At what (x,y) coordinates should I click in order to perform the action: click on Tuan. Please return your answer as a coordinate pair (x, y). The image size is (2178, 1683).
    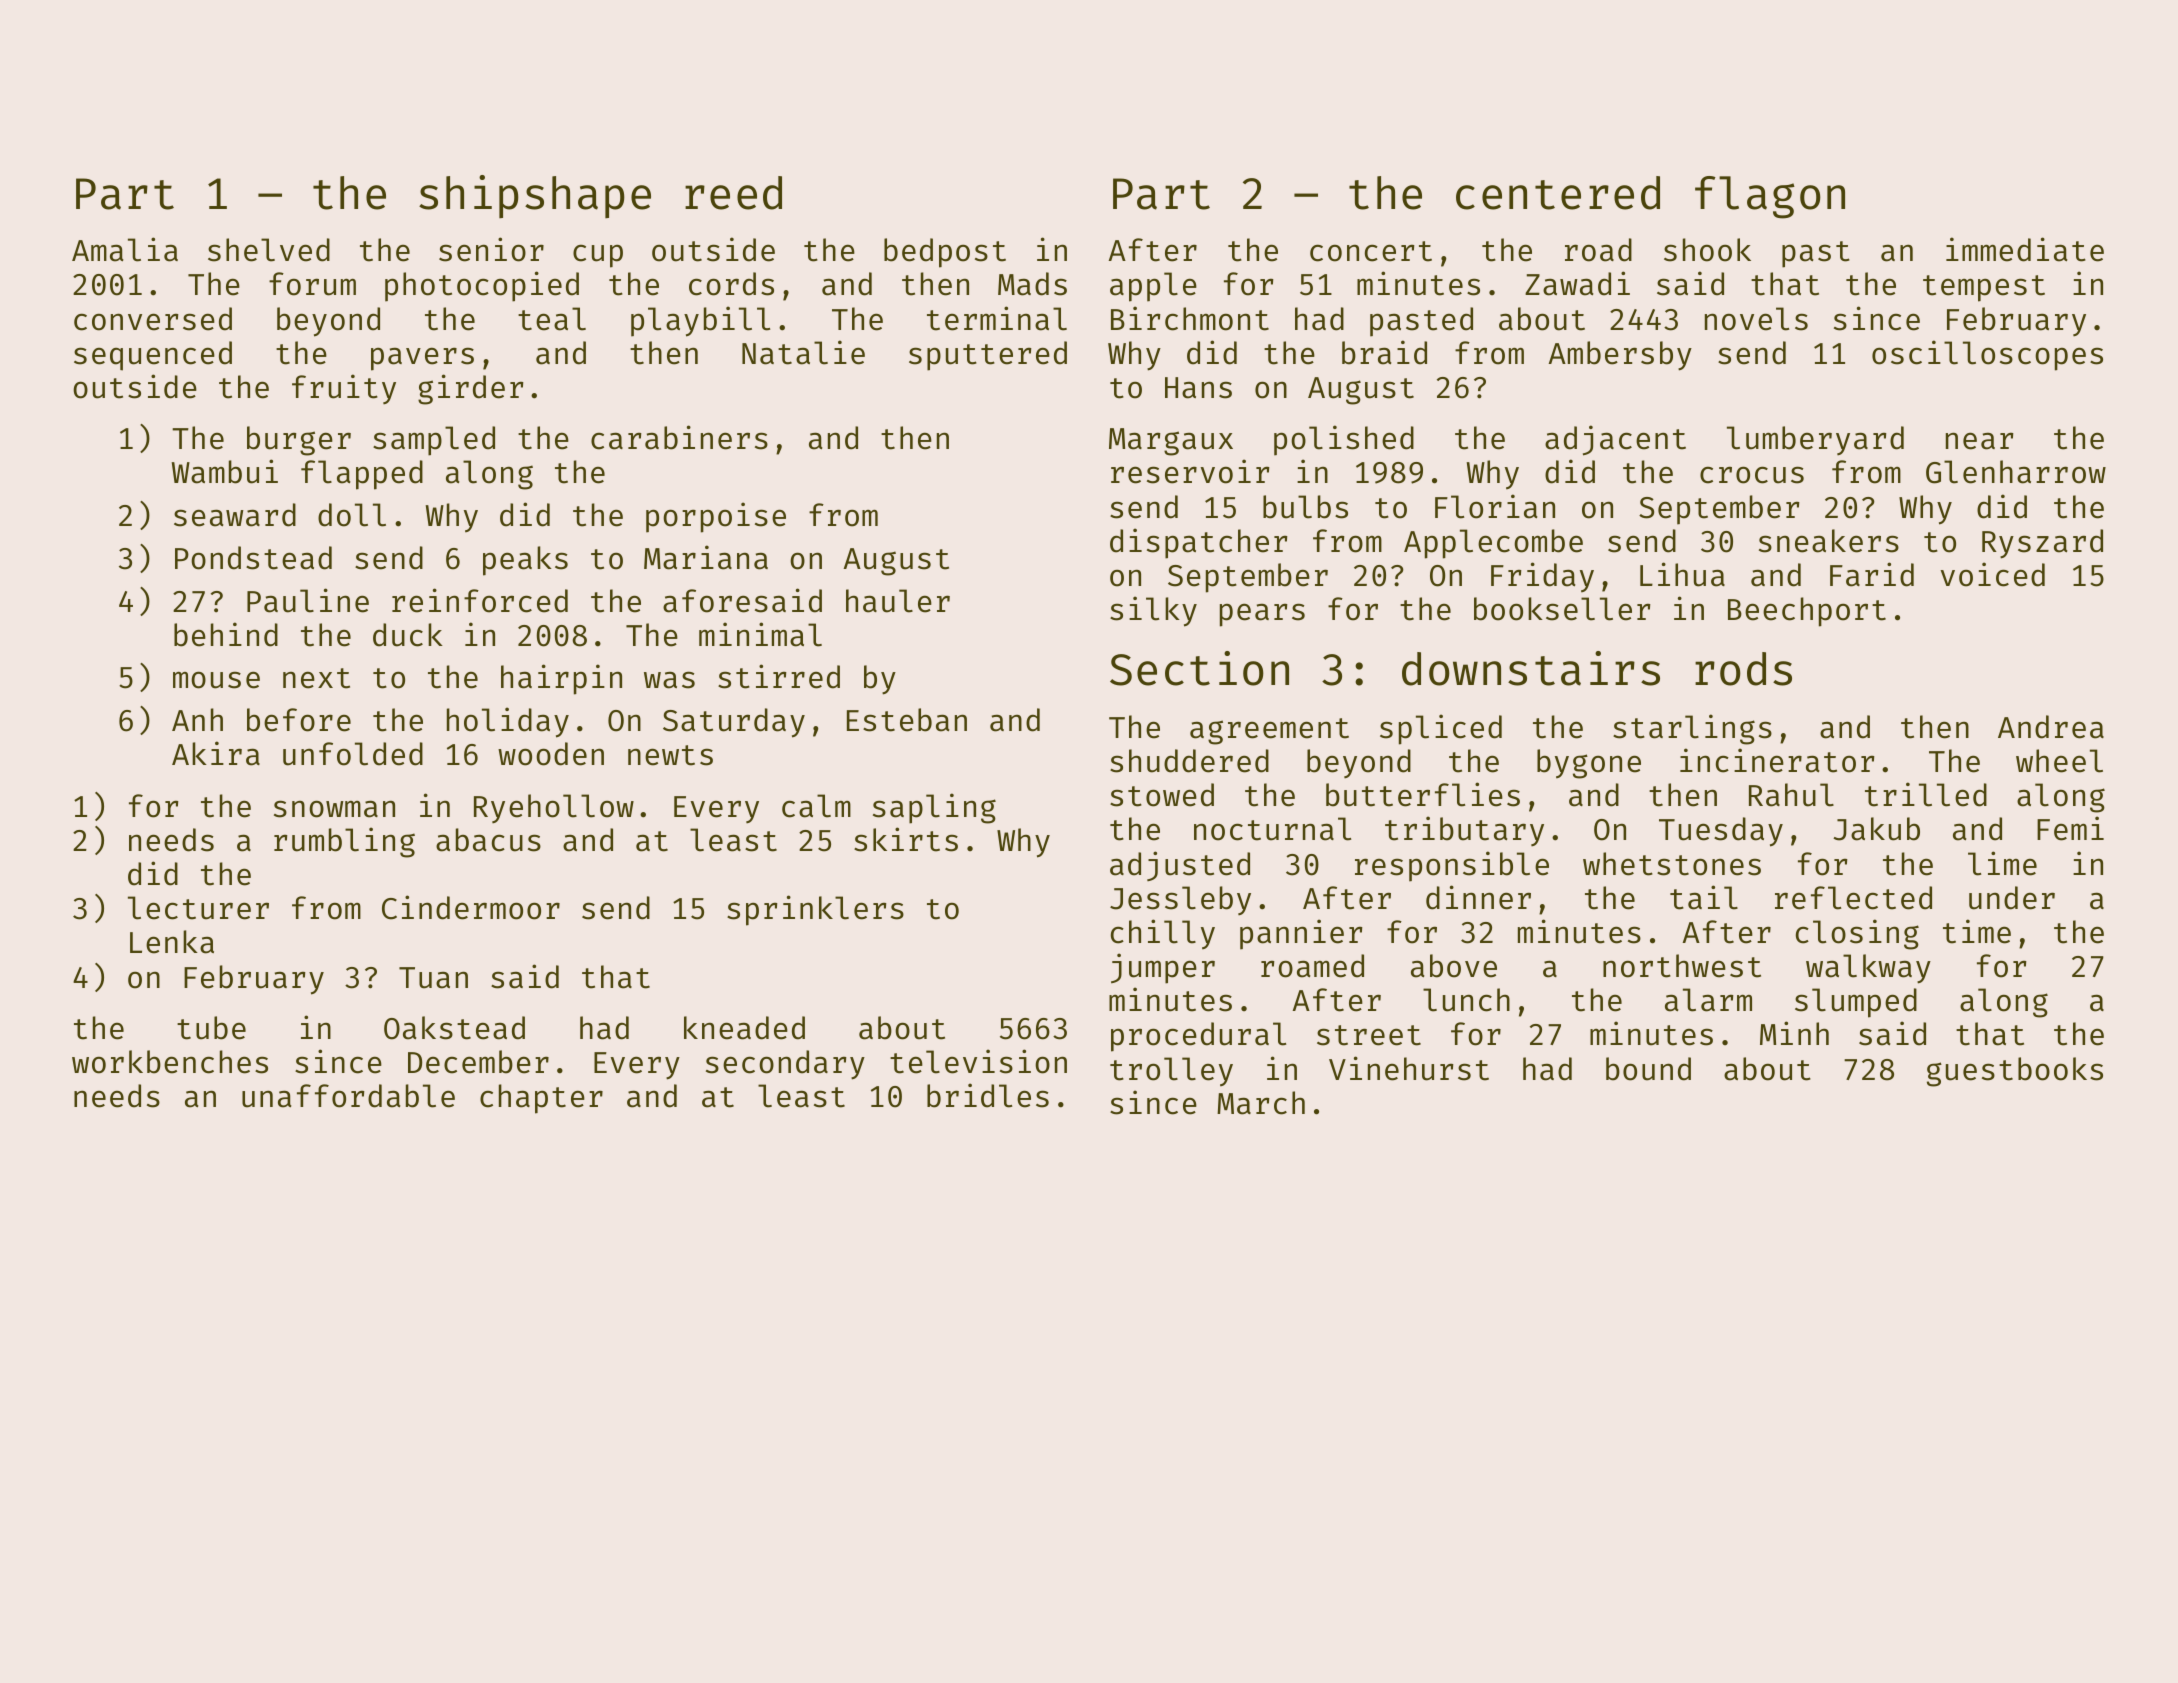
    Looking at the image, I should click on (433, 978).
